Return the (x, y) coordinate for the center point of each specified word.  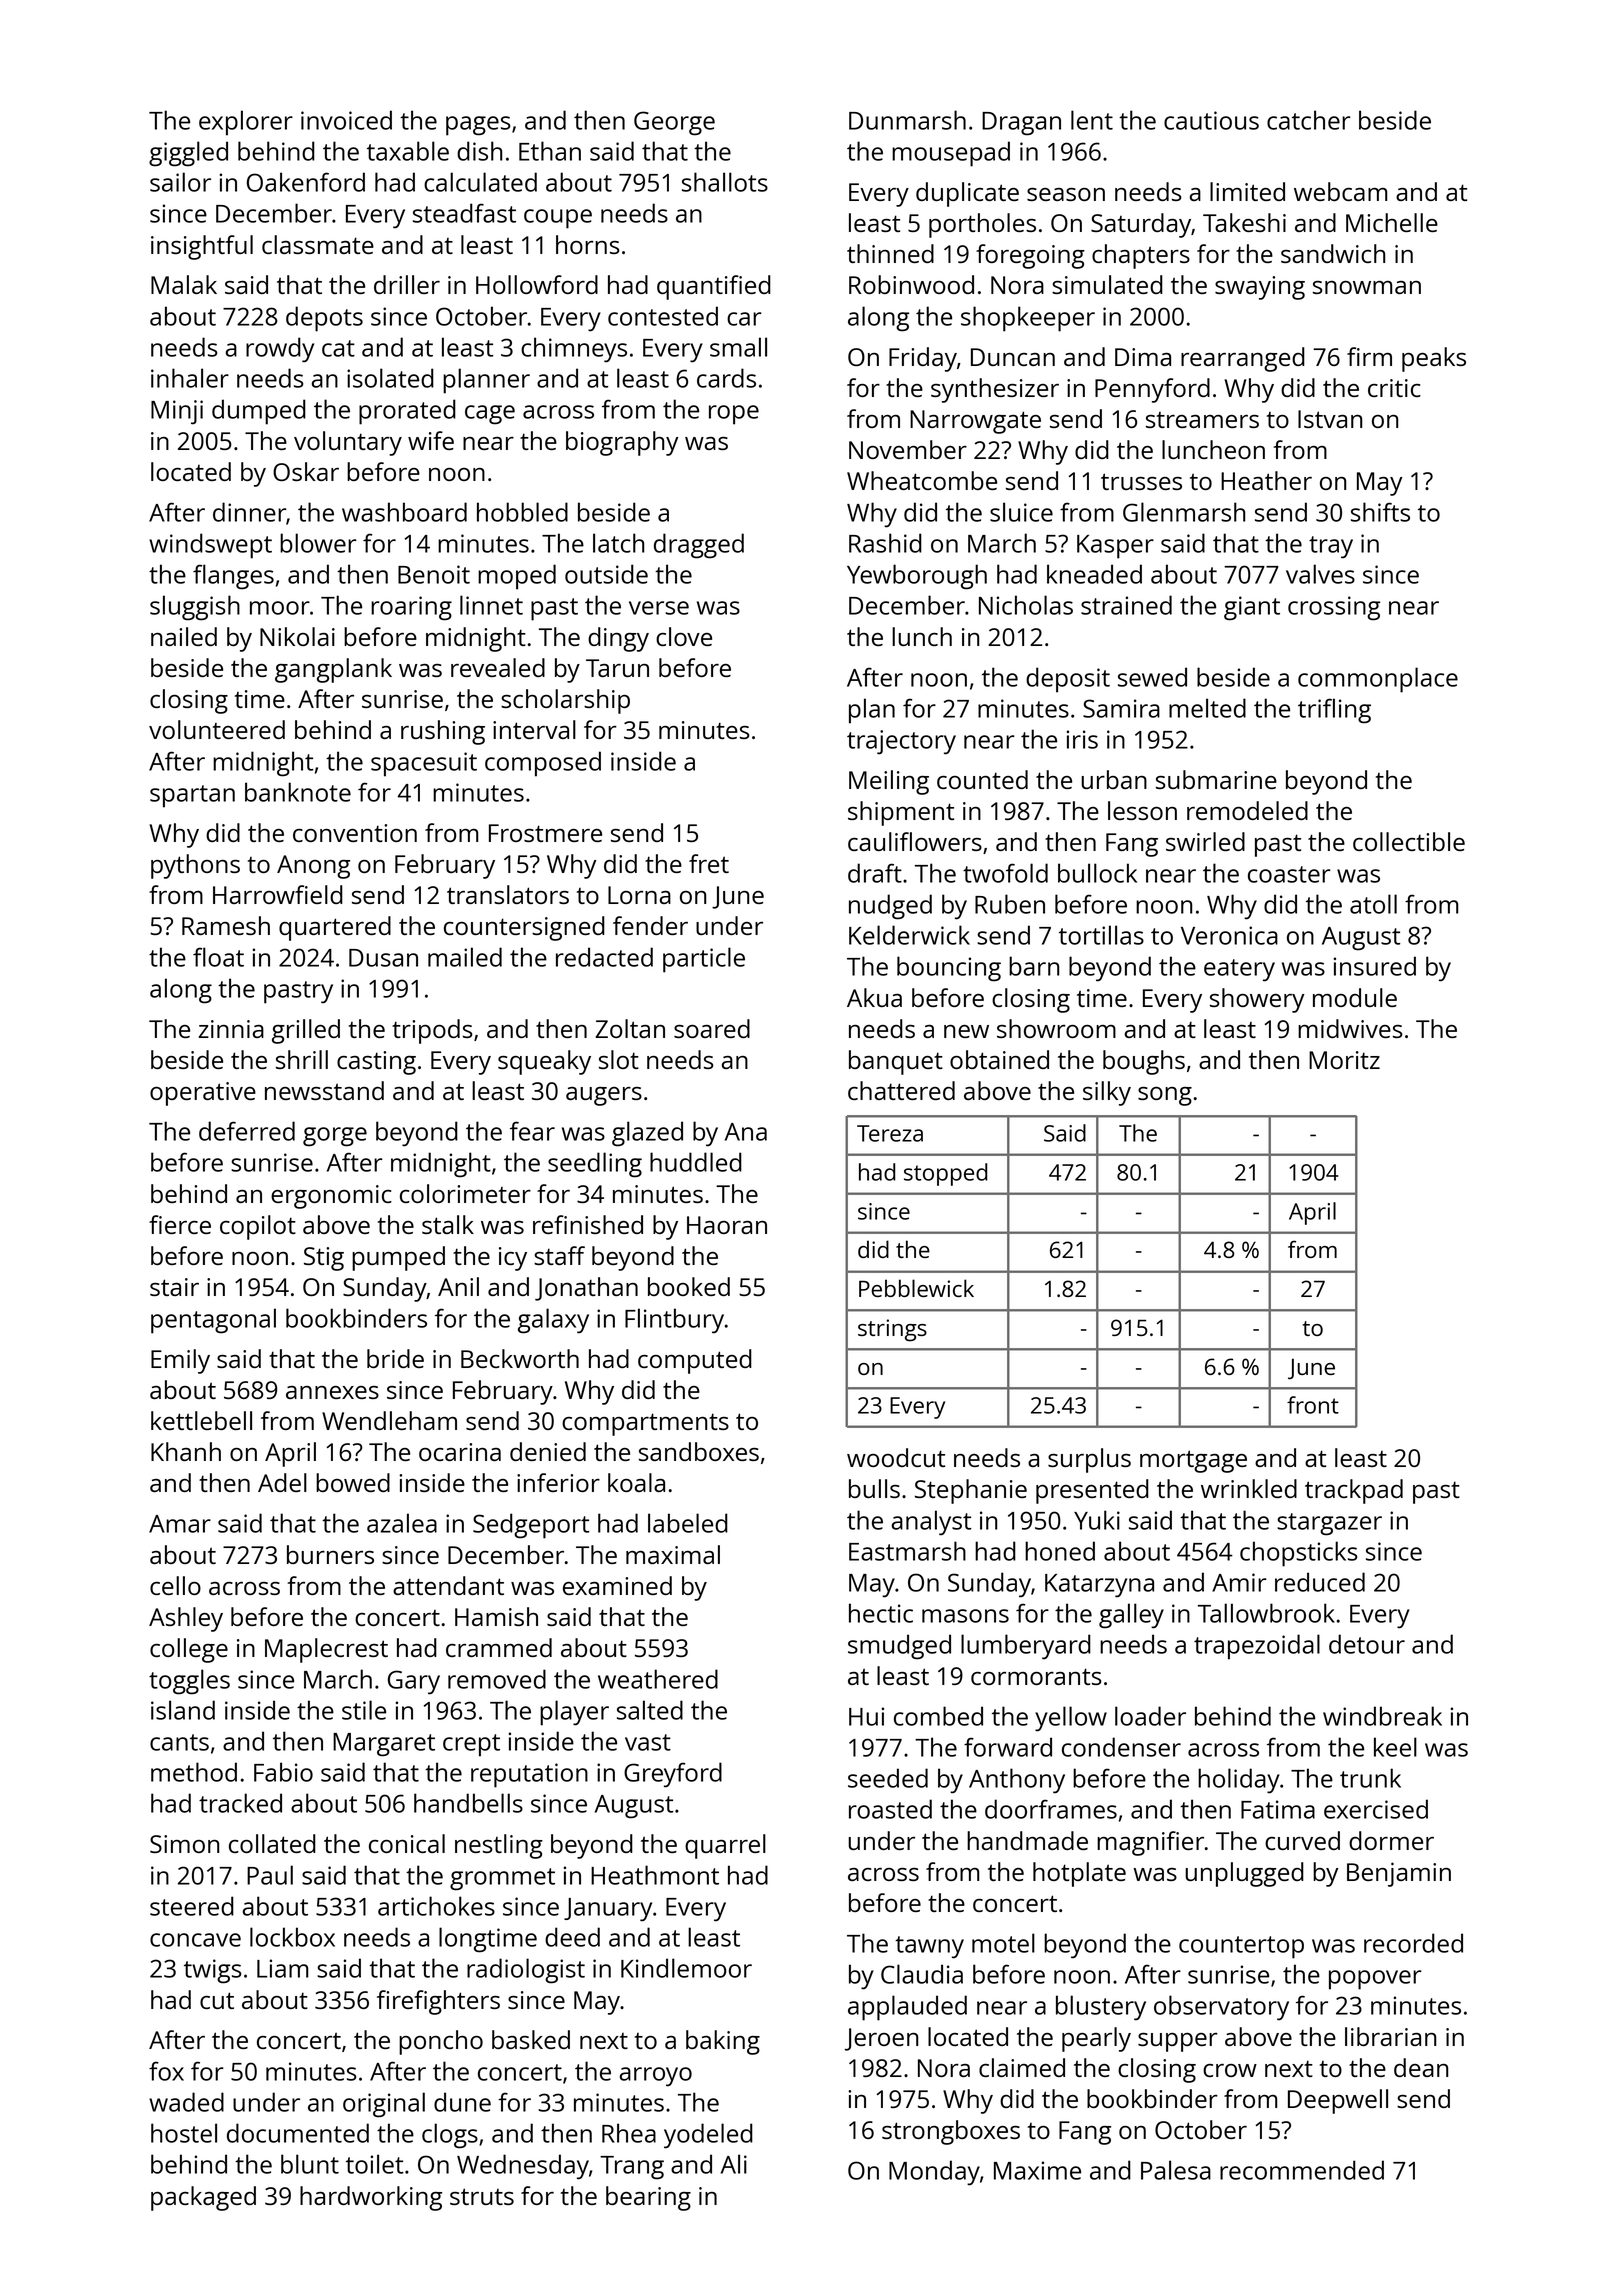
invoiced (346, 120)
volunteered (217, 729)
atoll (1373, 904)
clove (684, 636)
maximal (673, 1554)
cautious (1211, 120)
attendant (448, 1585)
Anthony (1017, 1781)
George (674, 123)
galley (1131, 1616)
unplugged (1244, 1874)
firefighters (438, 2002)
